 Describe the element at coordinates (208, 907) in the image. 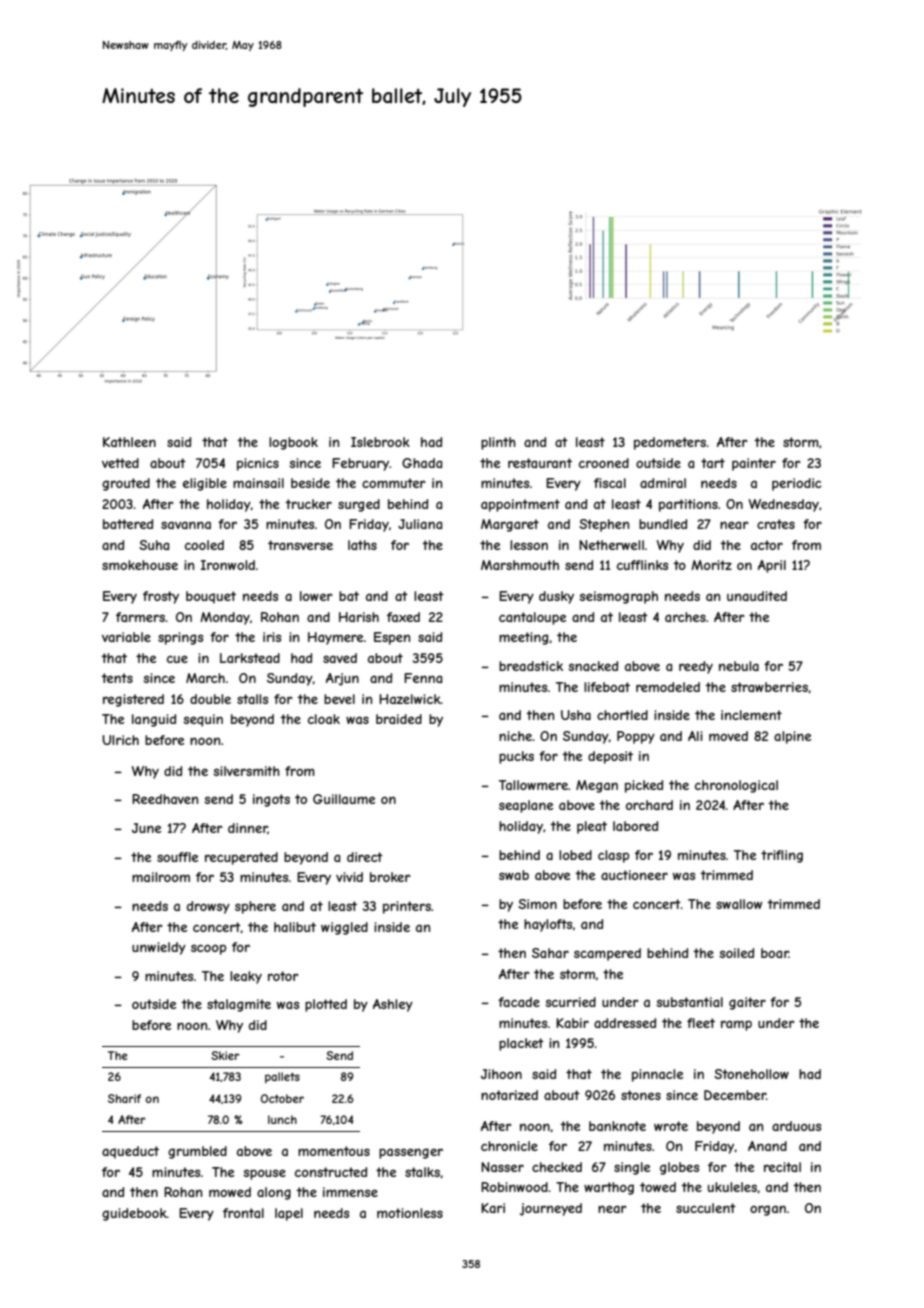

I see `drowsy` at that location.
